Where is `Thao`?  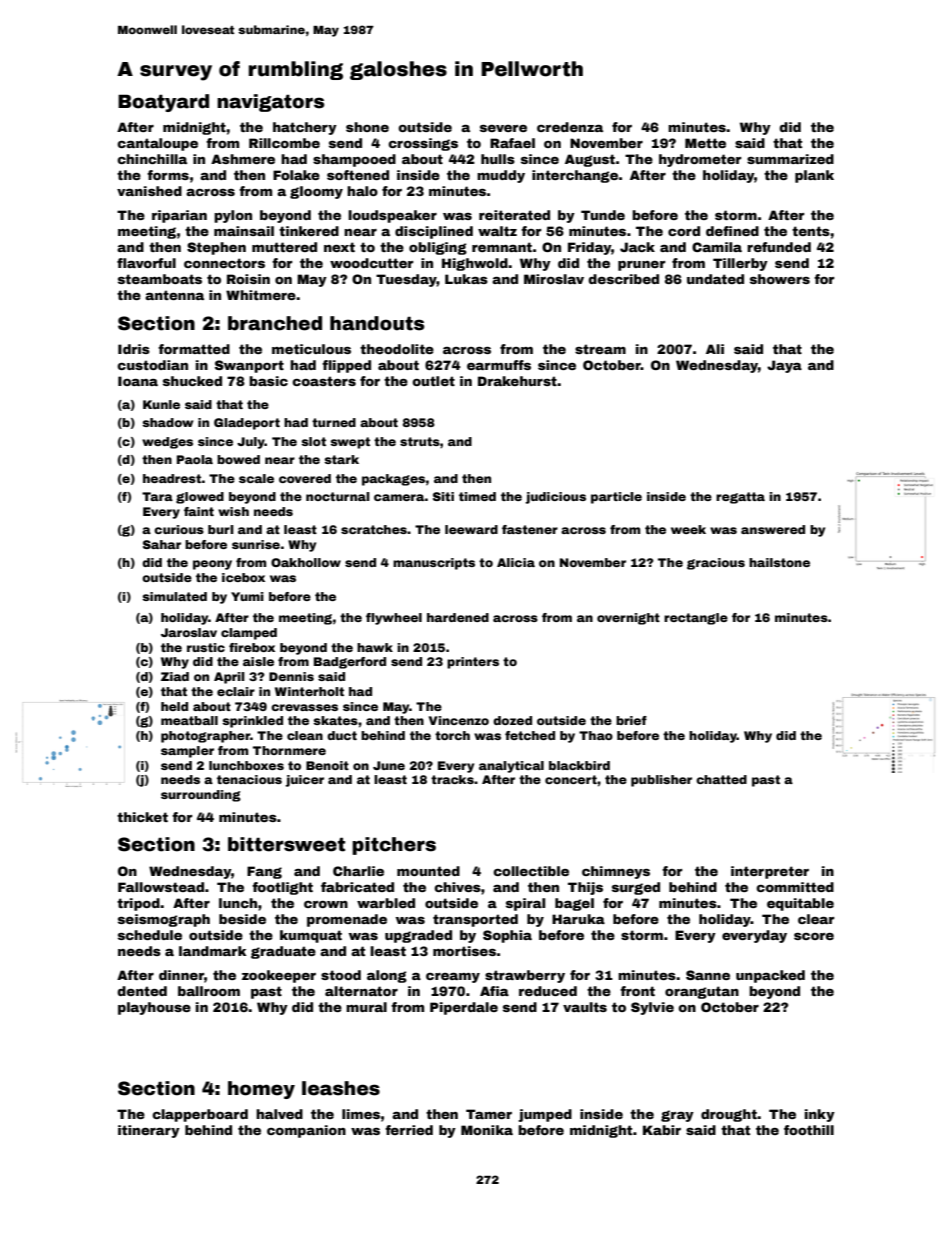
Thao is located at coordinates (596, 735).
